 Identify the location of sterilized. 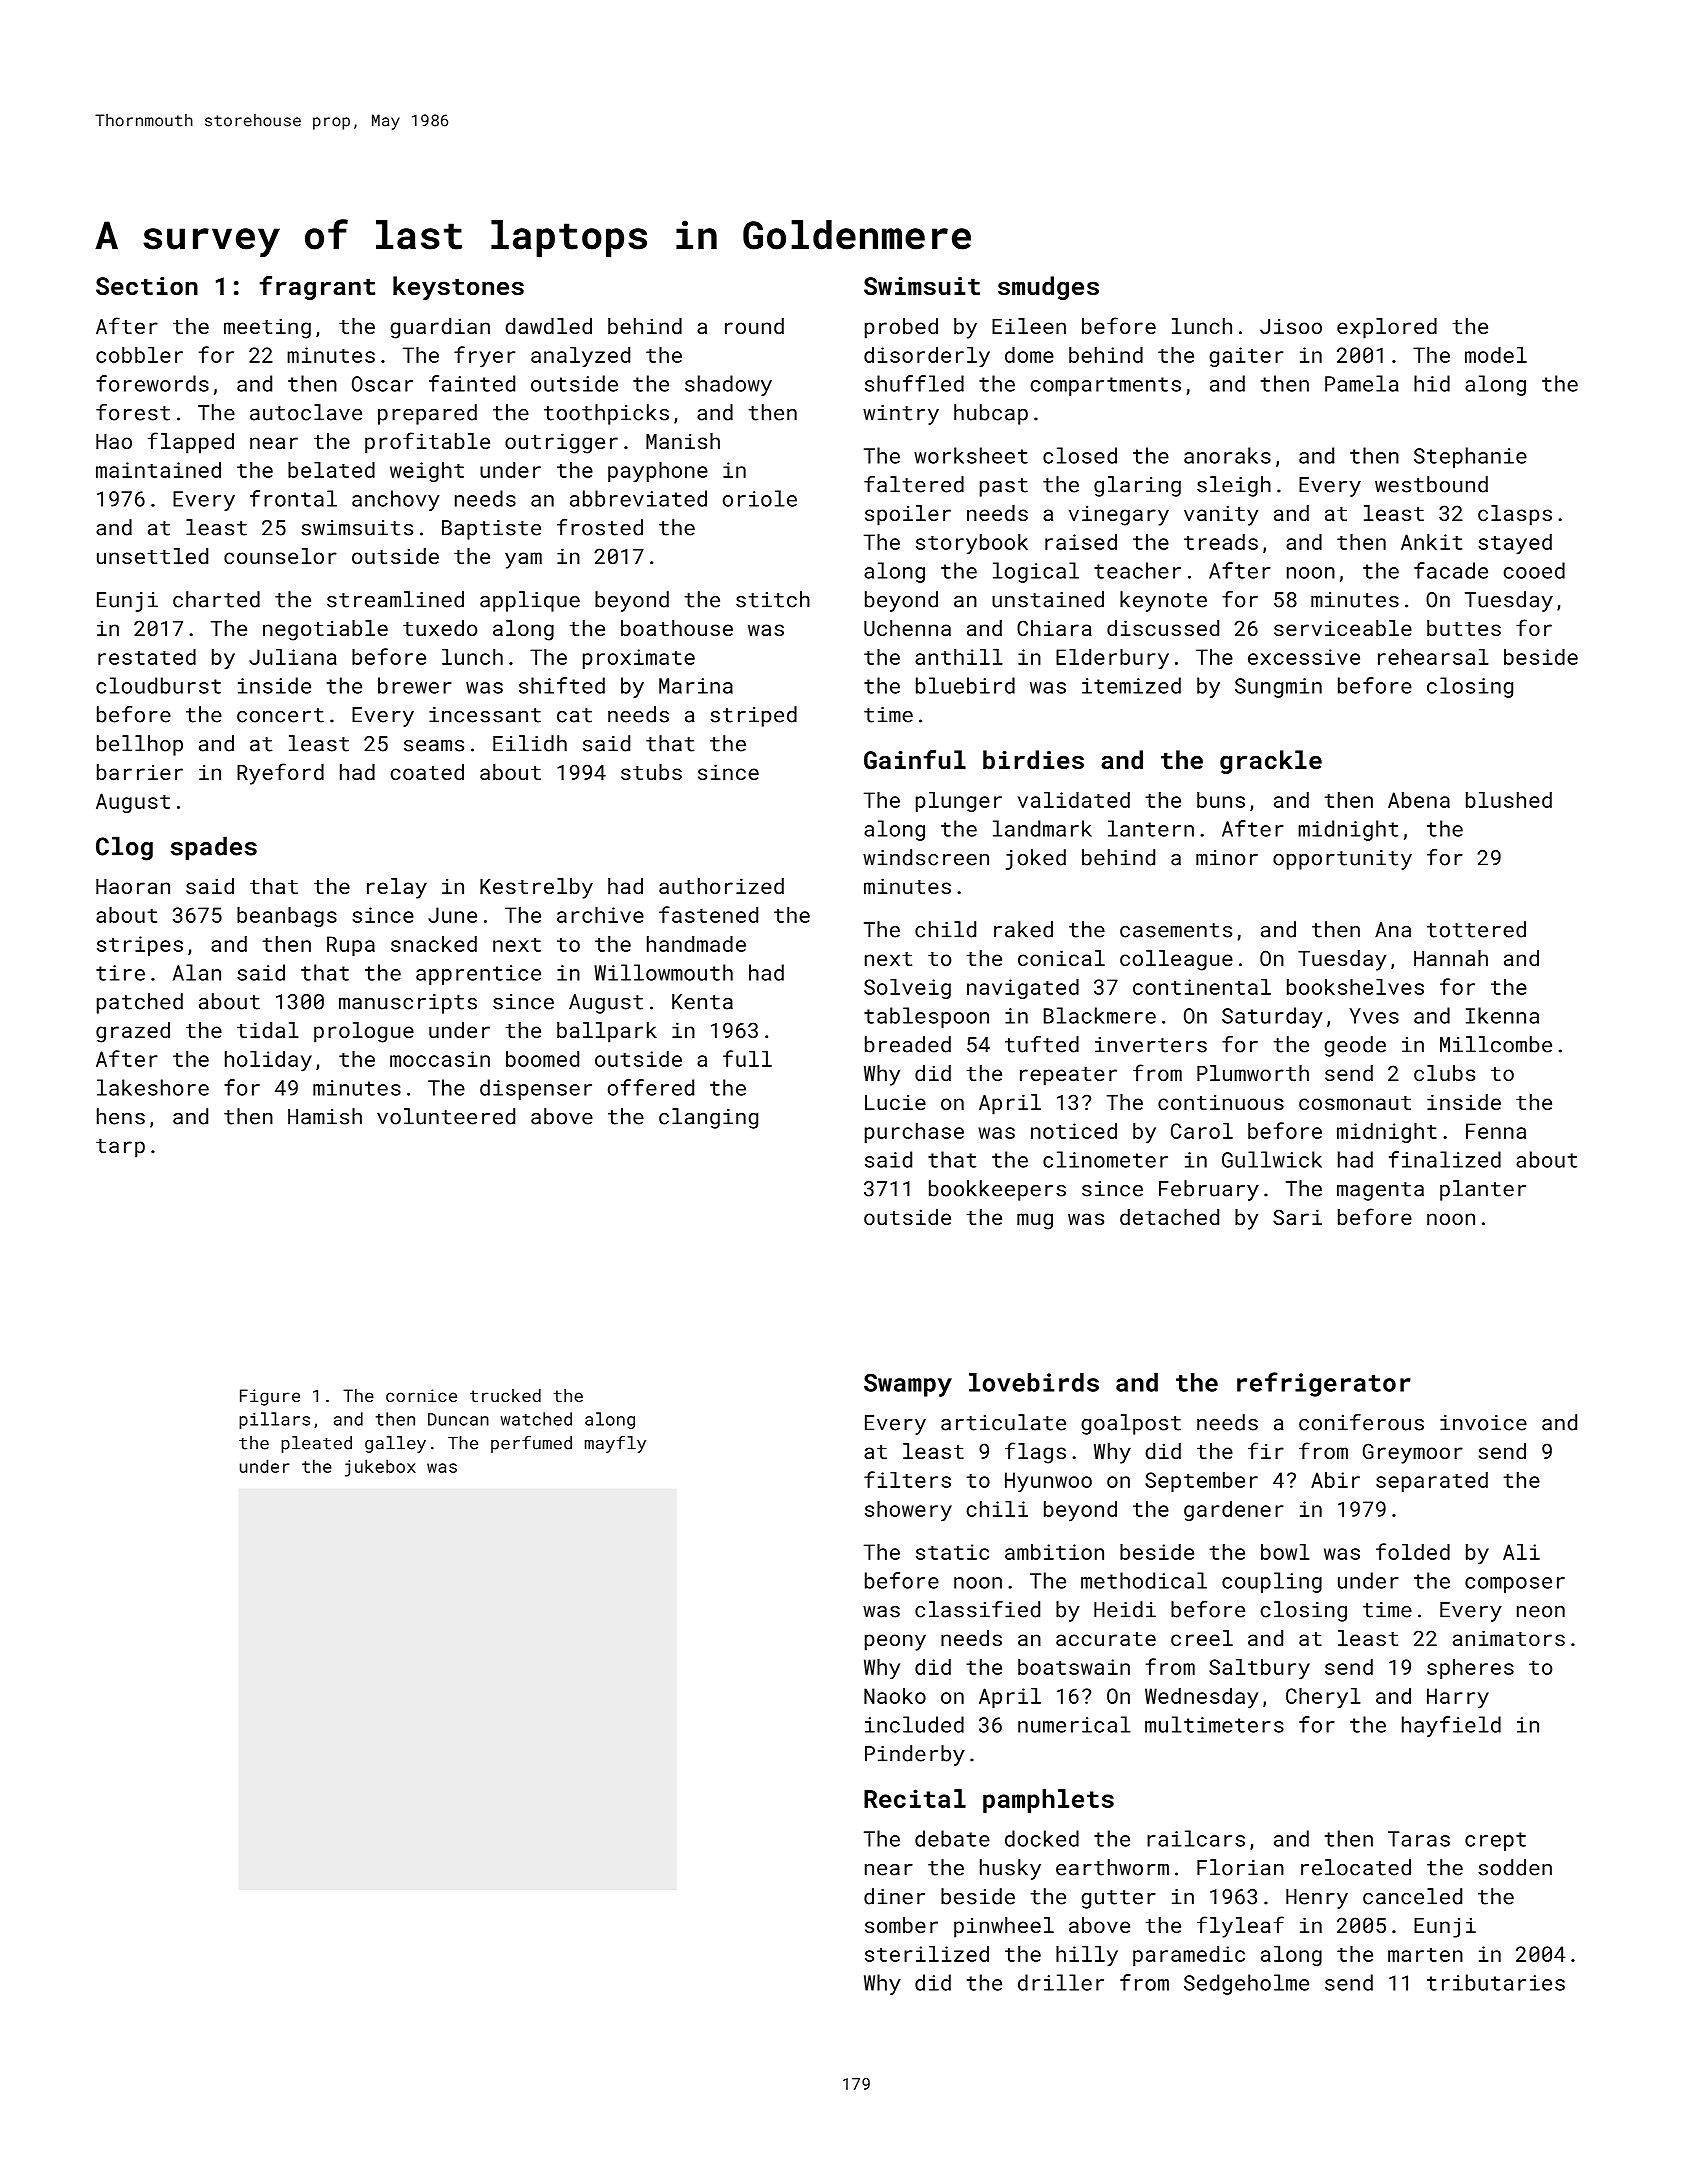
(927, 1954).
